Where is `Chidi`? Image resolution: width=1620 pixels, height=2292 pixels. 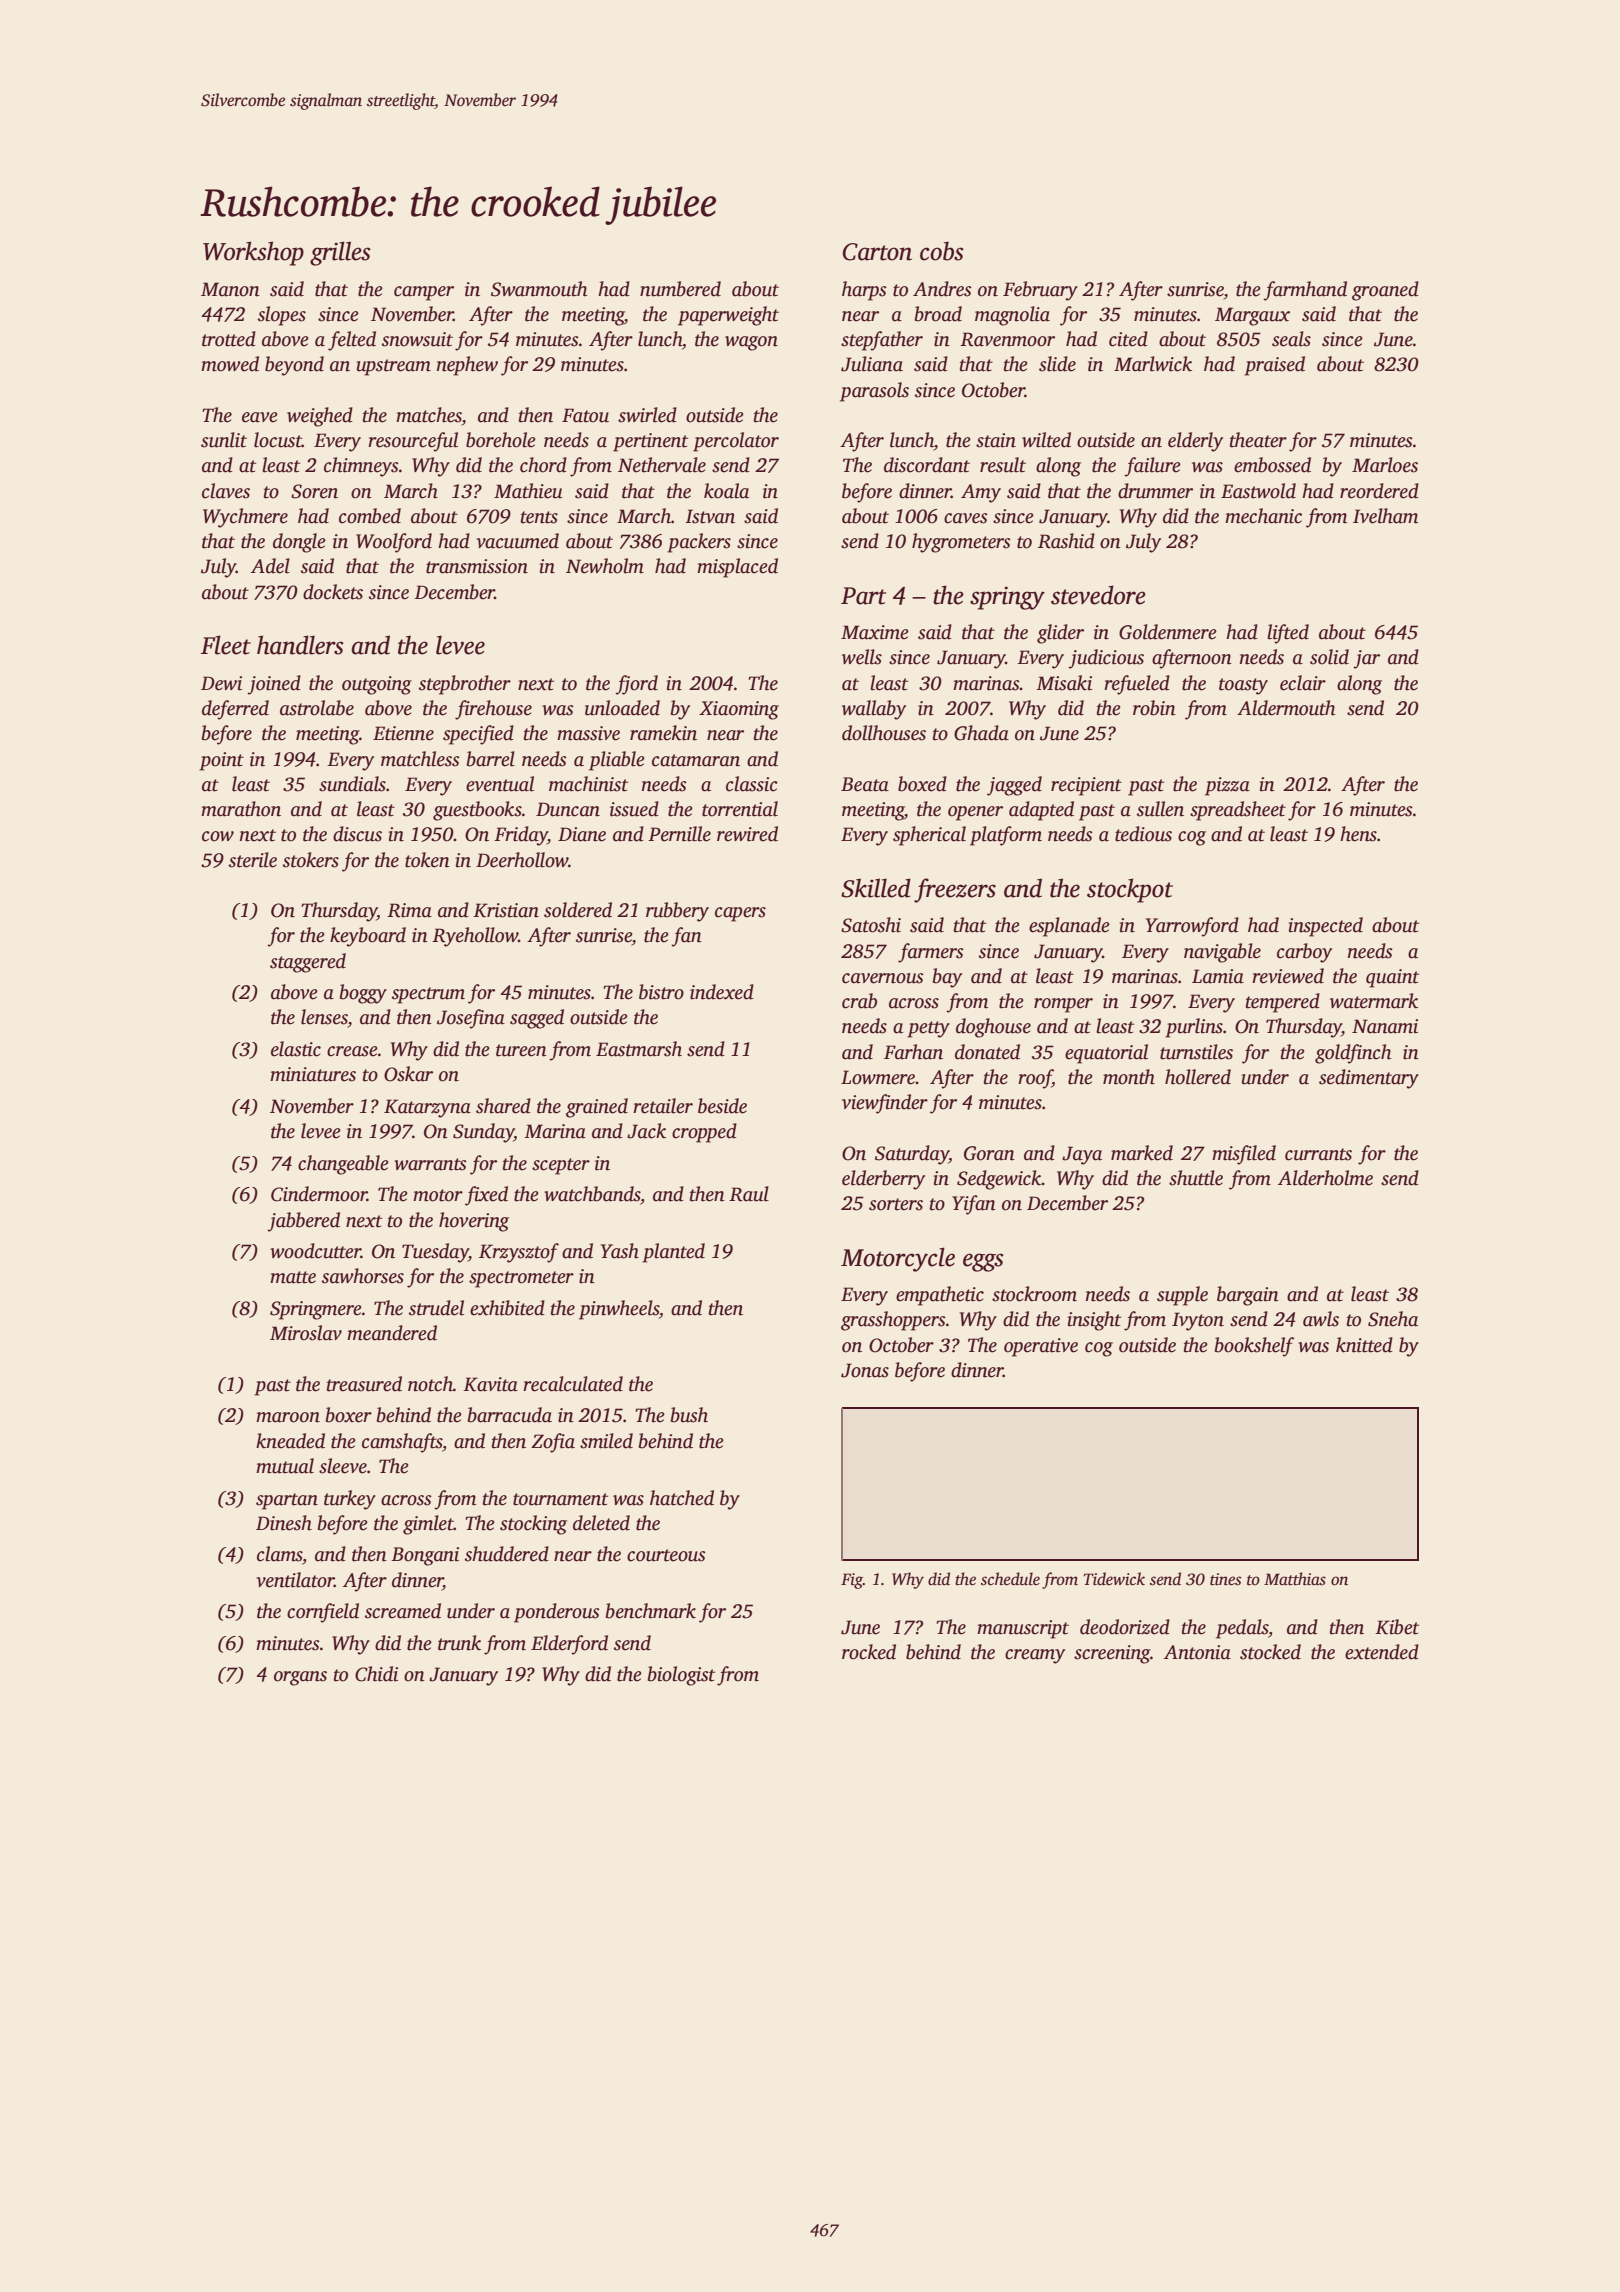
Chidi is located at coordinates (376, 1674).
